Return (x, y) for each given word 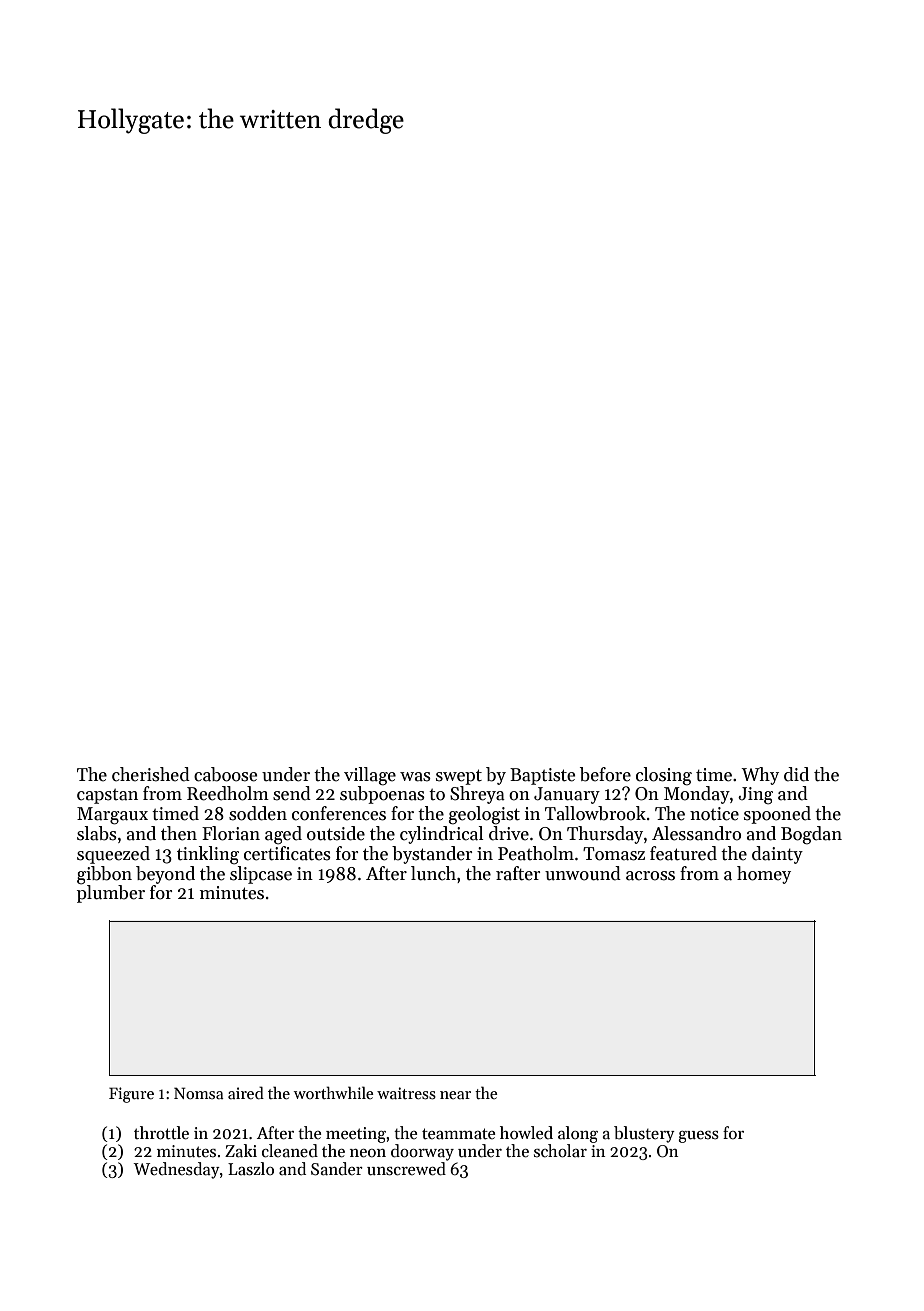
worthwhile (334, 1092)
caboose (225, 774)
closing (664, 776)
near (455, 1095)
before (605, 774)
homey (764, 875)
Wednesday (176, 1170)
